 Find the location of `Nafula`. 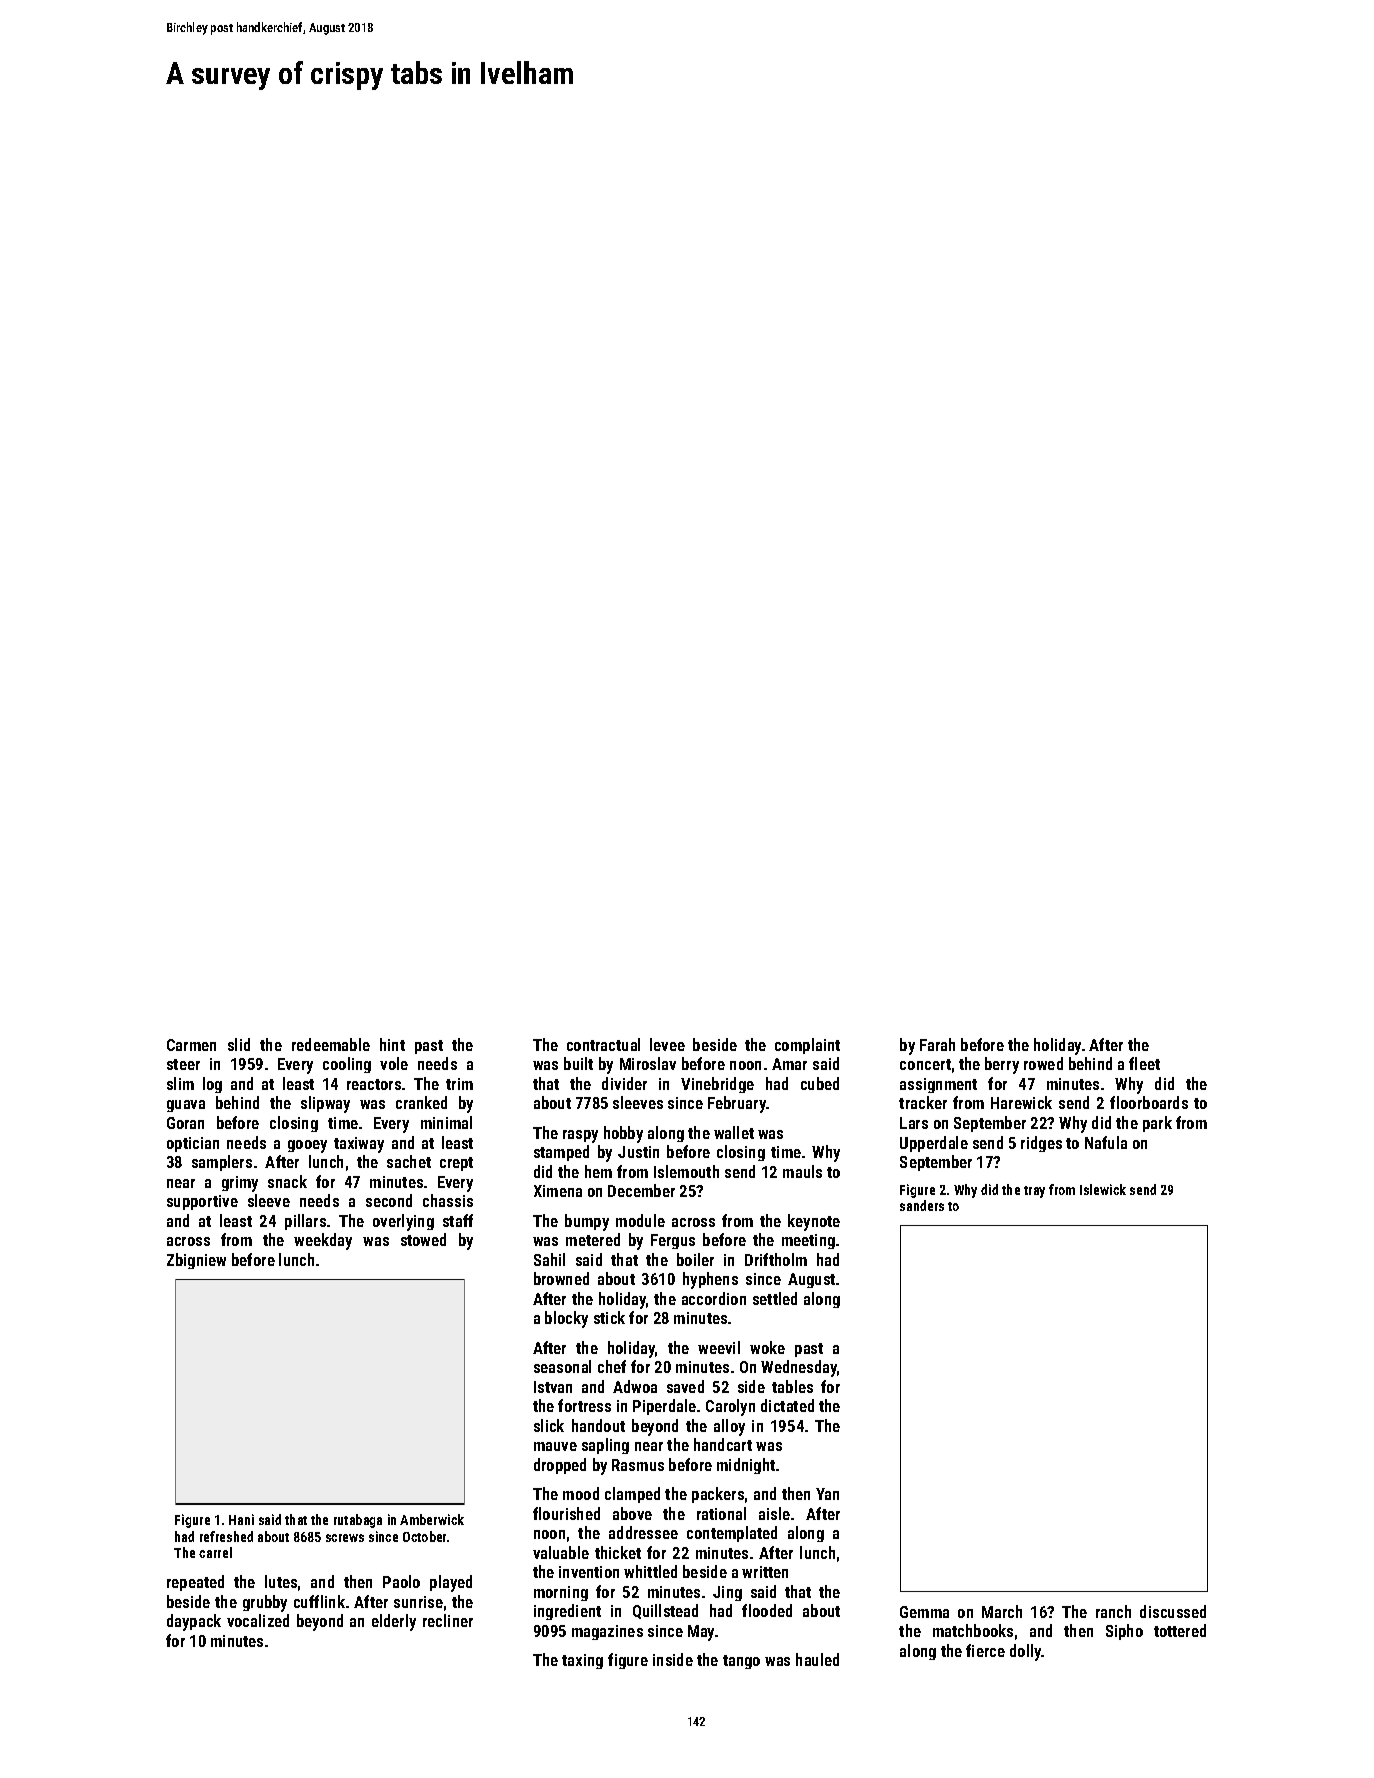

Nafula is located at coordinates (1106, 1142).
